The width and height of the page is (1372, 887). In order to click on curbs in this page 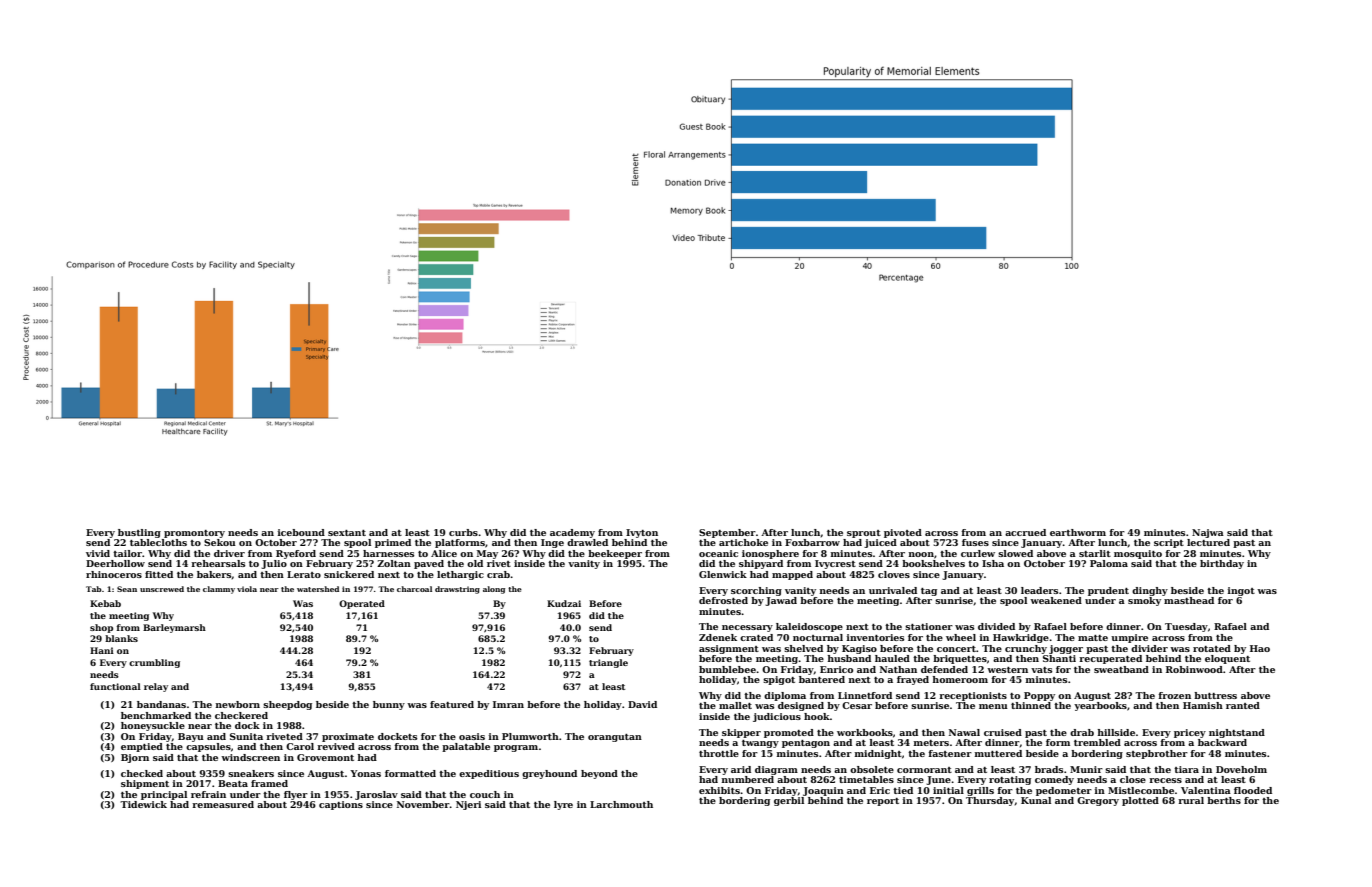, I will do `click(463, 532)`.
